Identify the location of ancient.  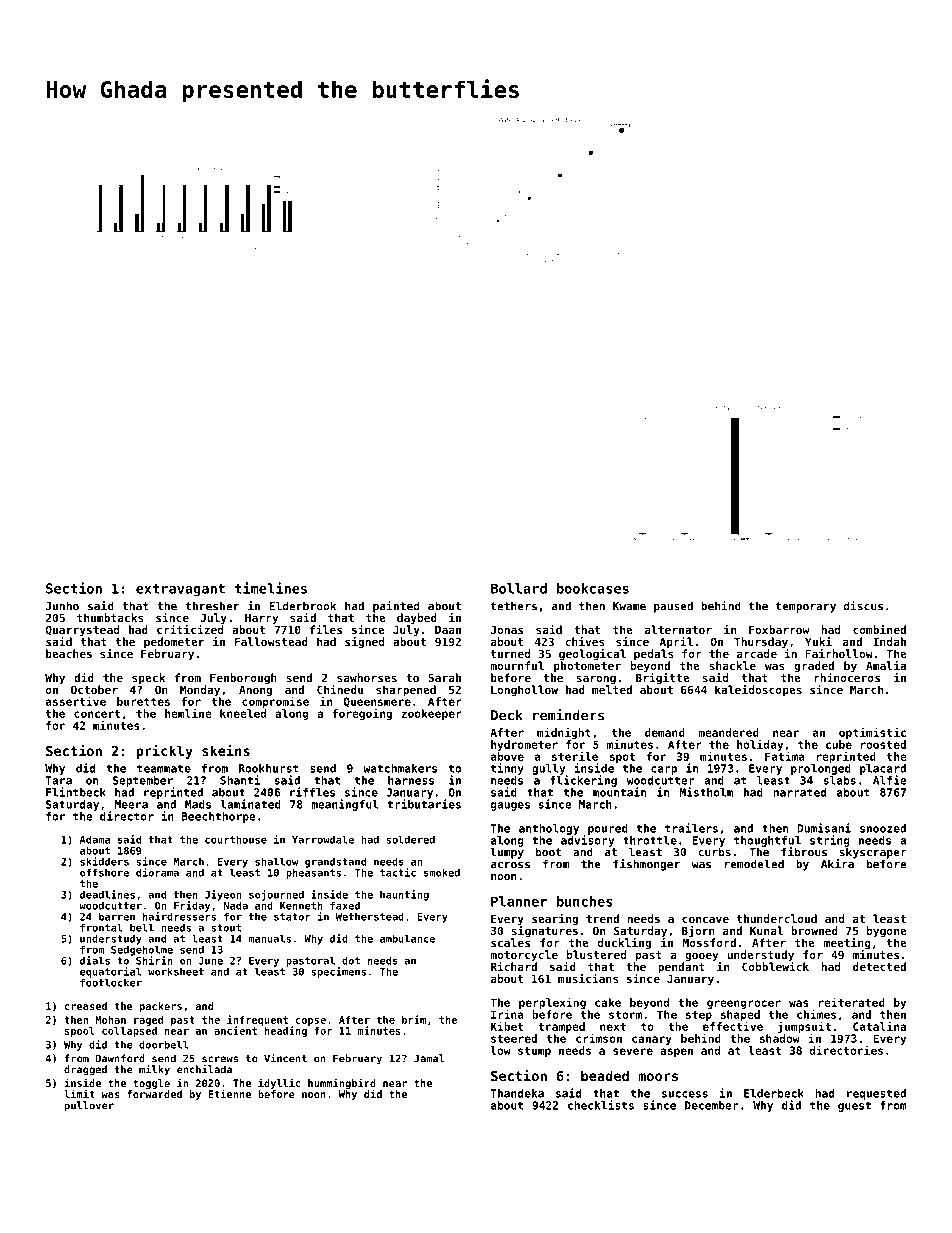
(235, 1030).
